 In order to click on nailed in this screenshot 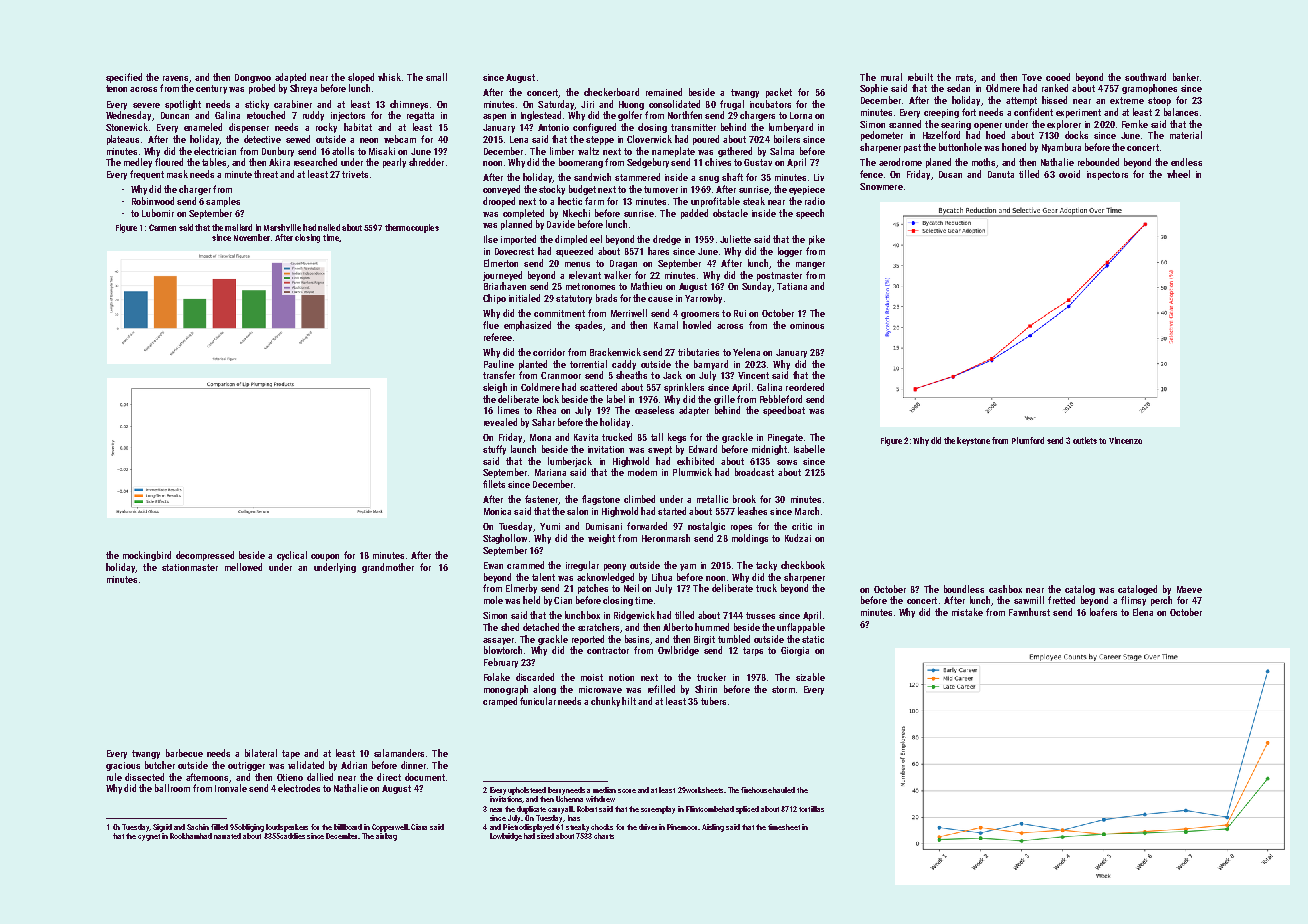, I will do `click(329, 227)`.
